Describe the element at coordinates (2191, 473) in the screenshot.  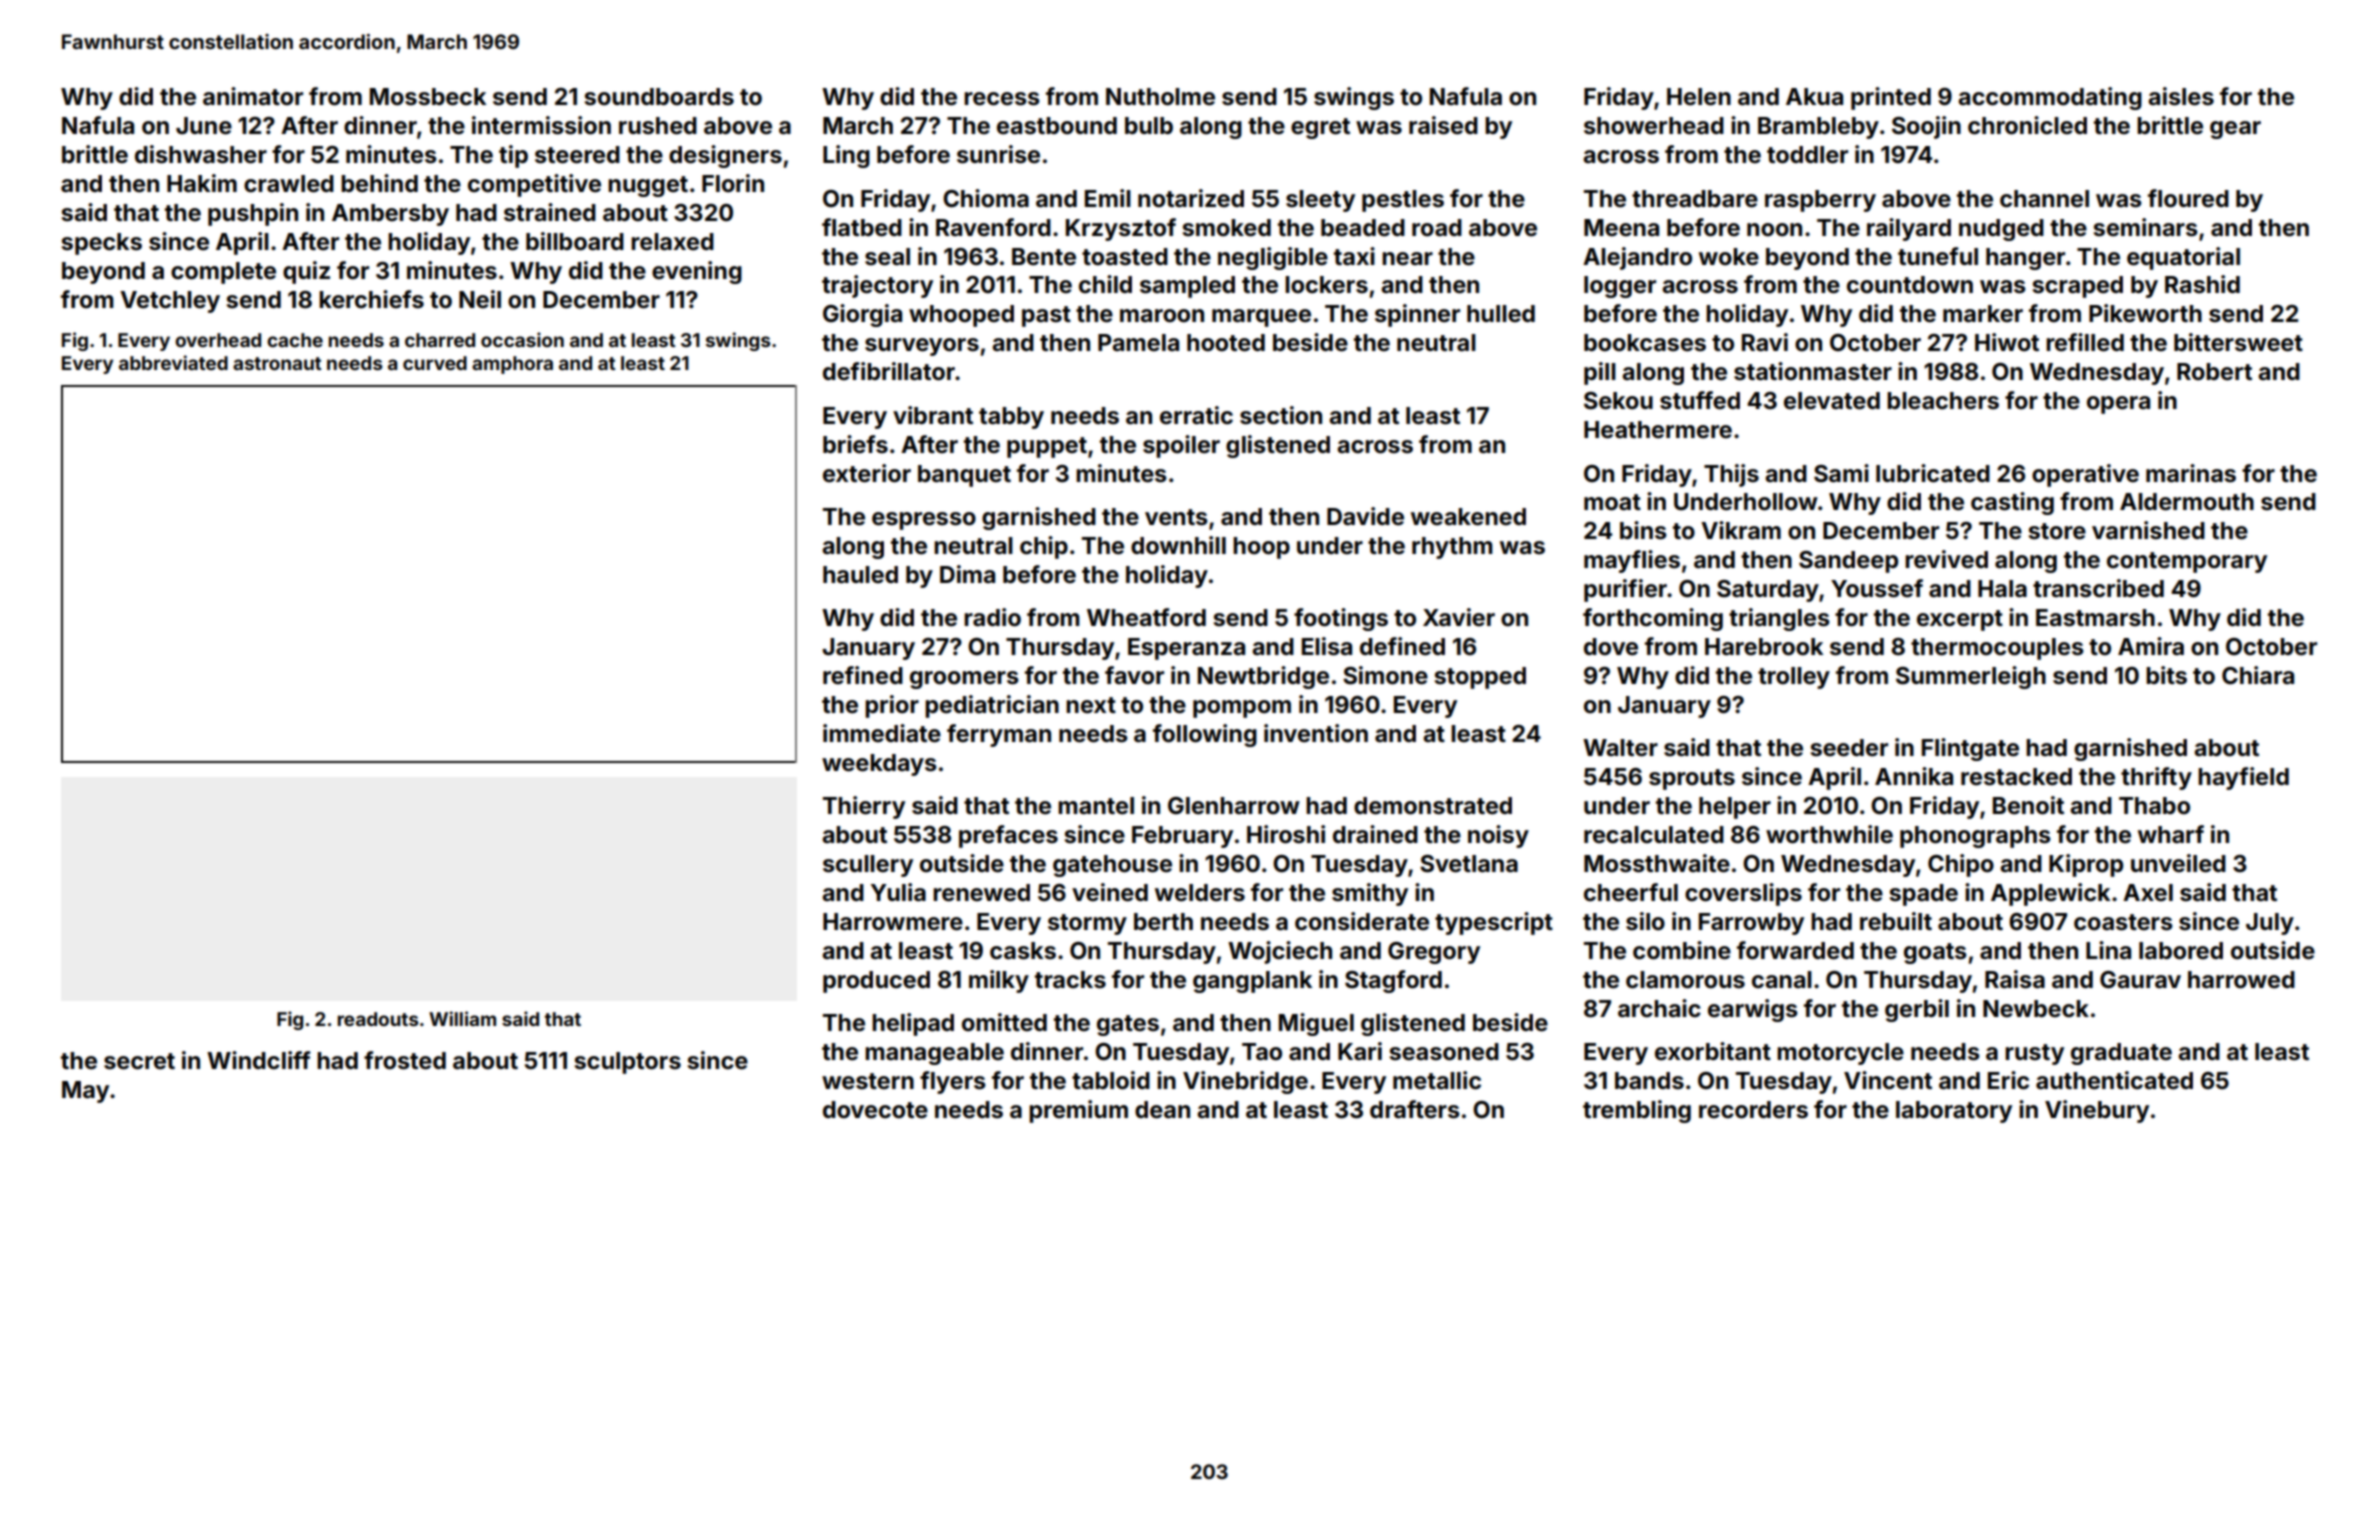
I see `marinas` at that location.
